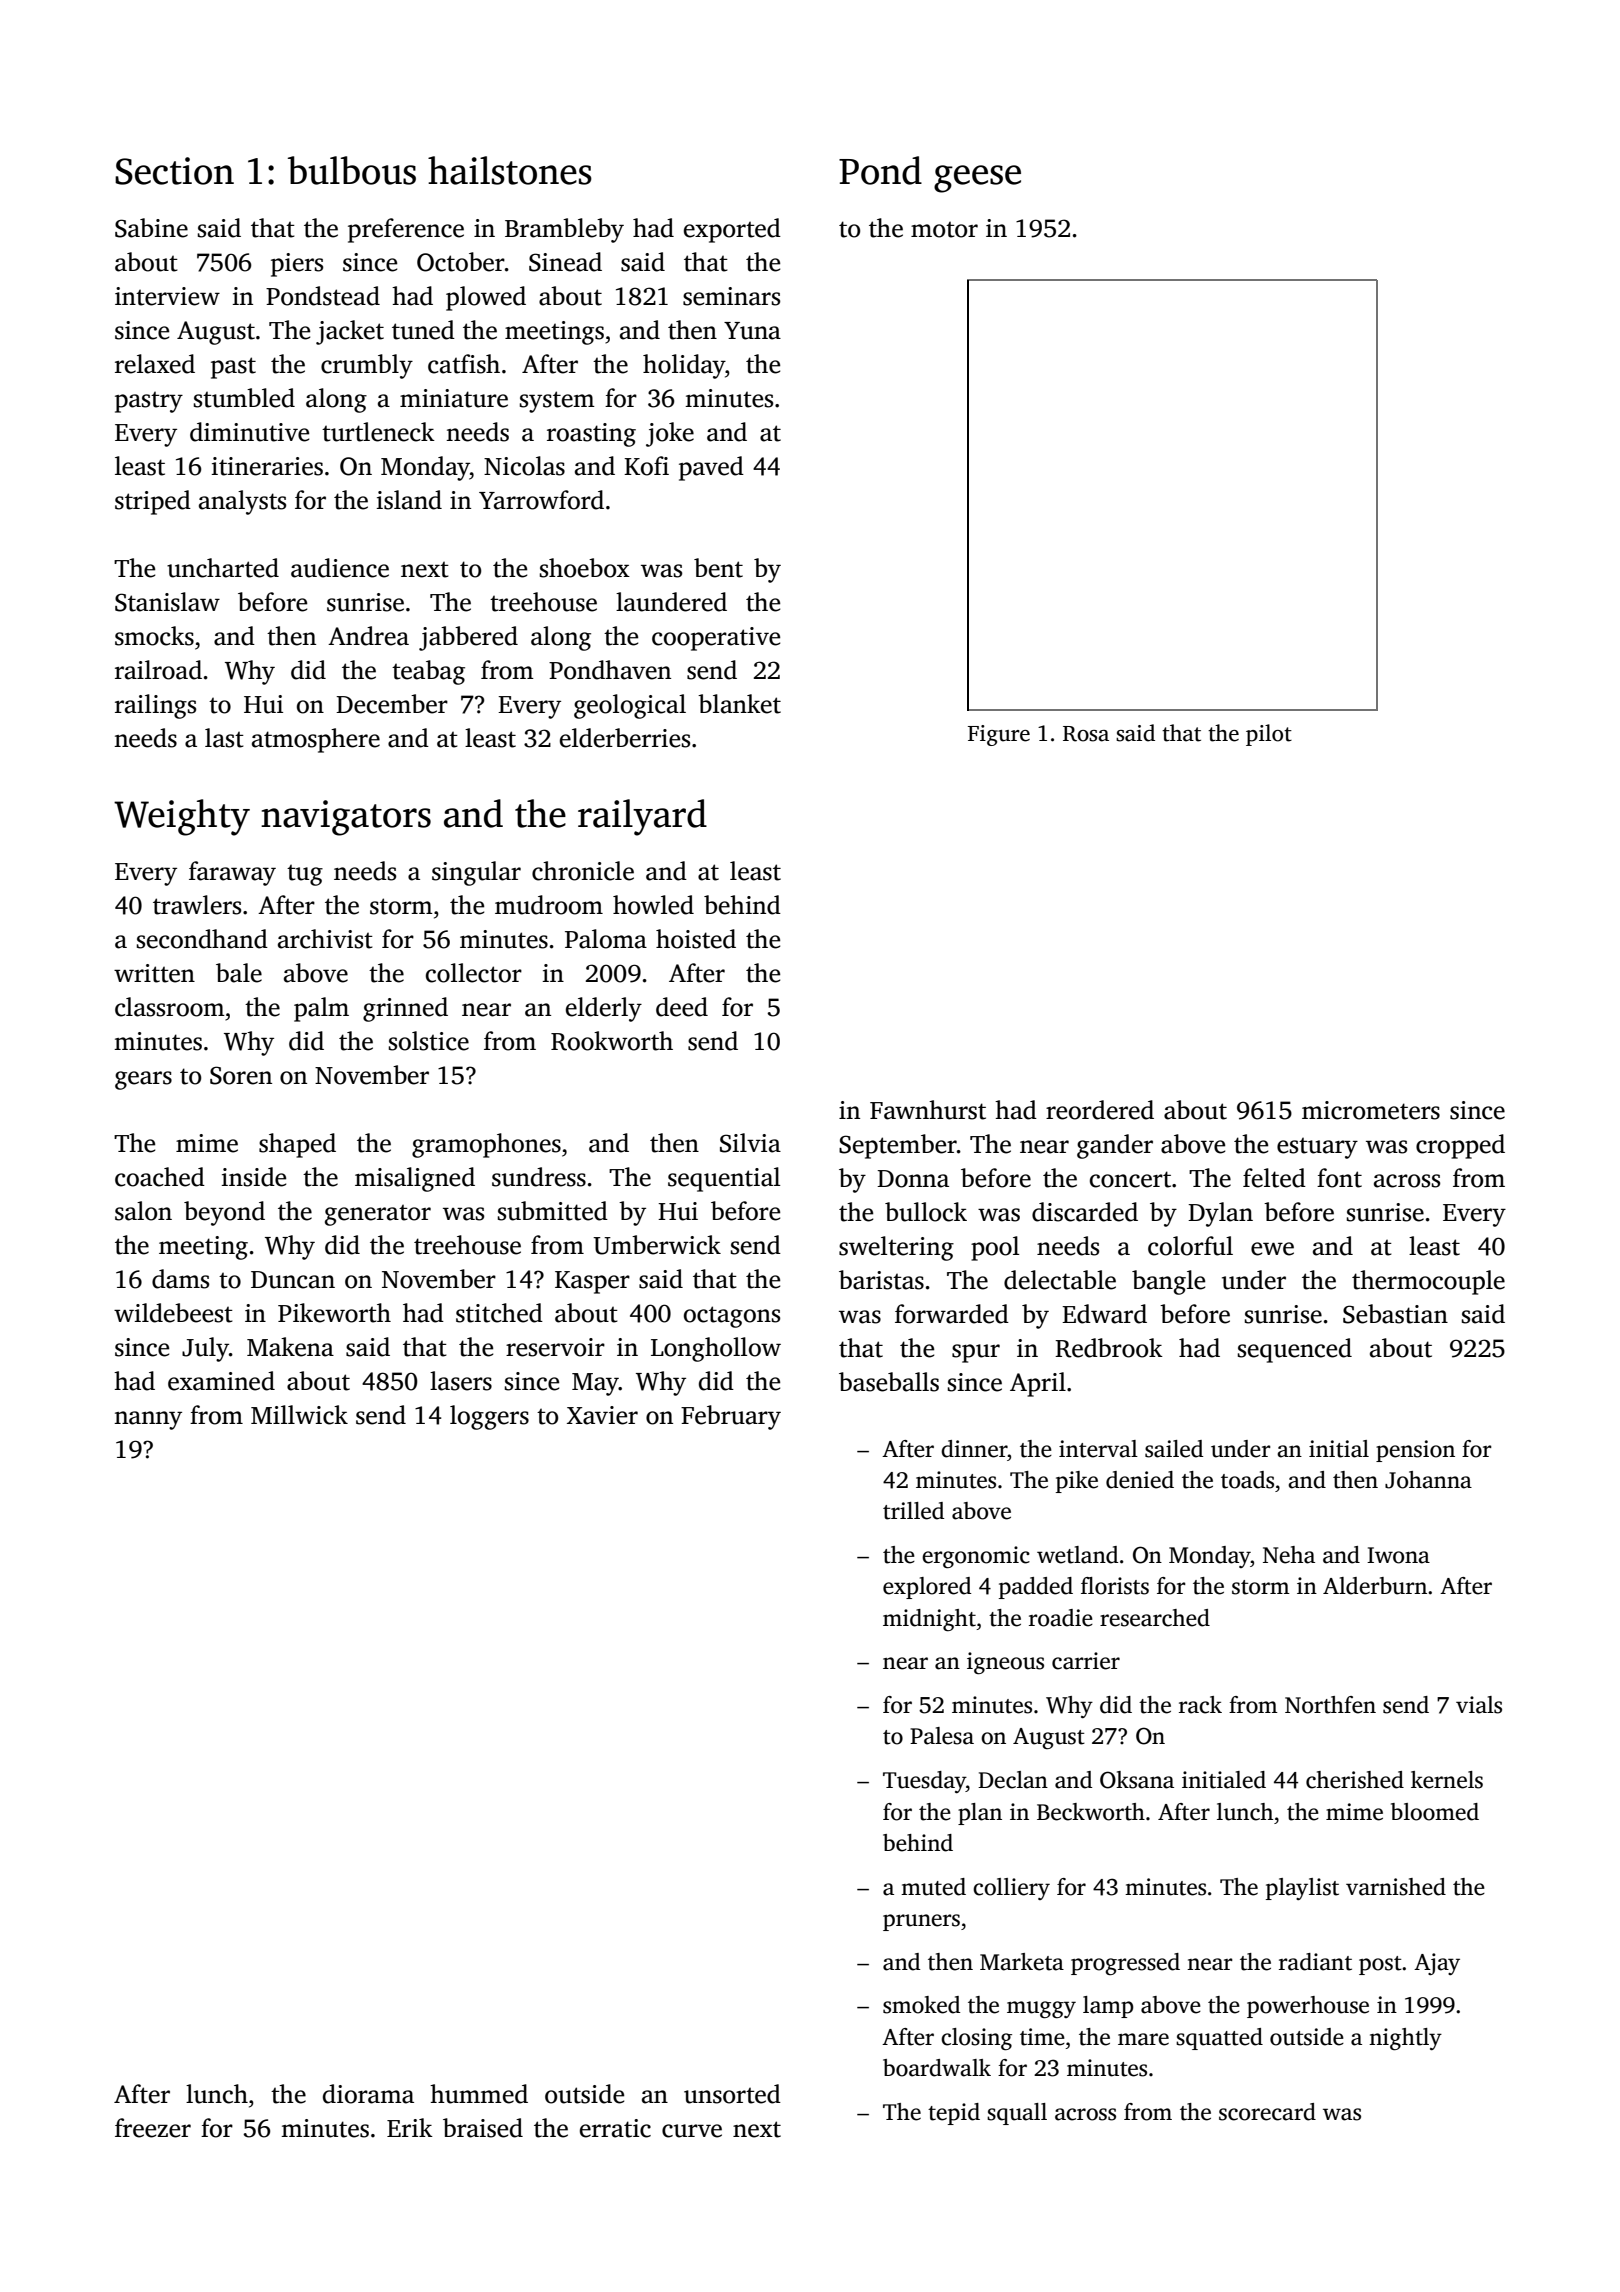  Describe the element at coordinates (423, 330) in the screenshot. I see `tuned` at that location.
